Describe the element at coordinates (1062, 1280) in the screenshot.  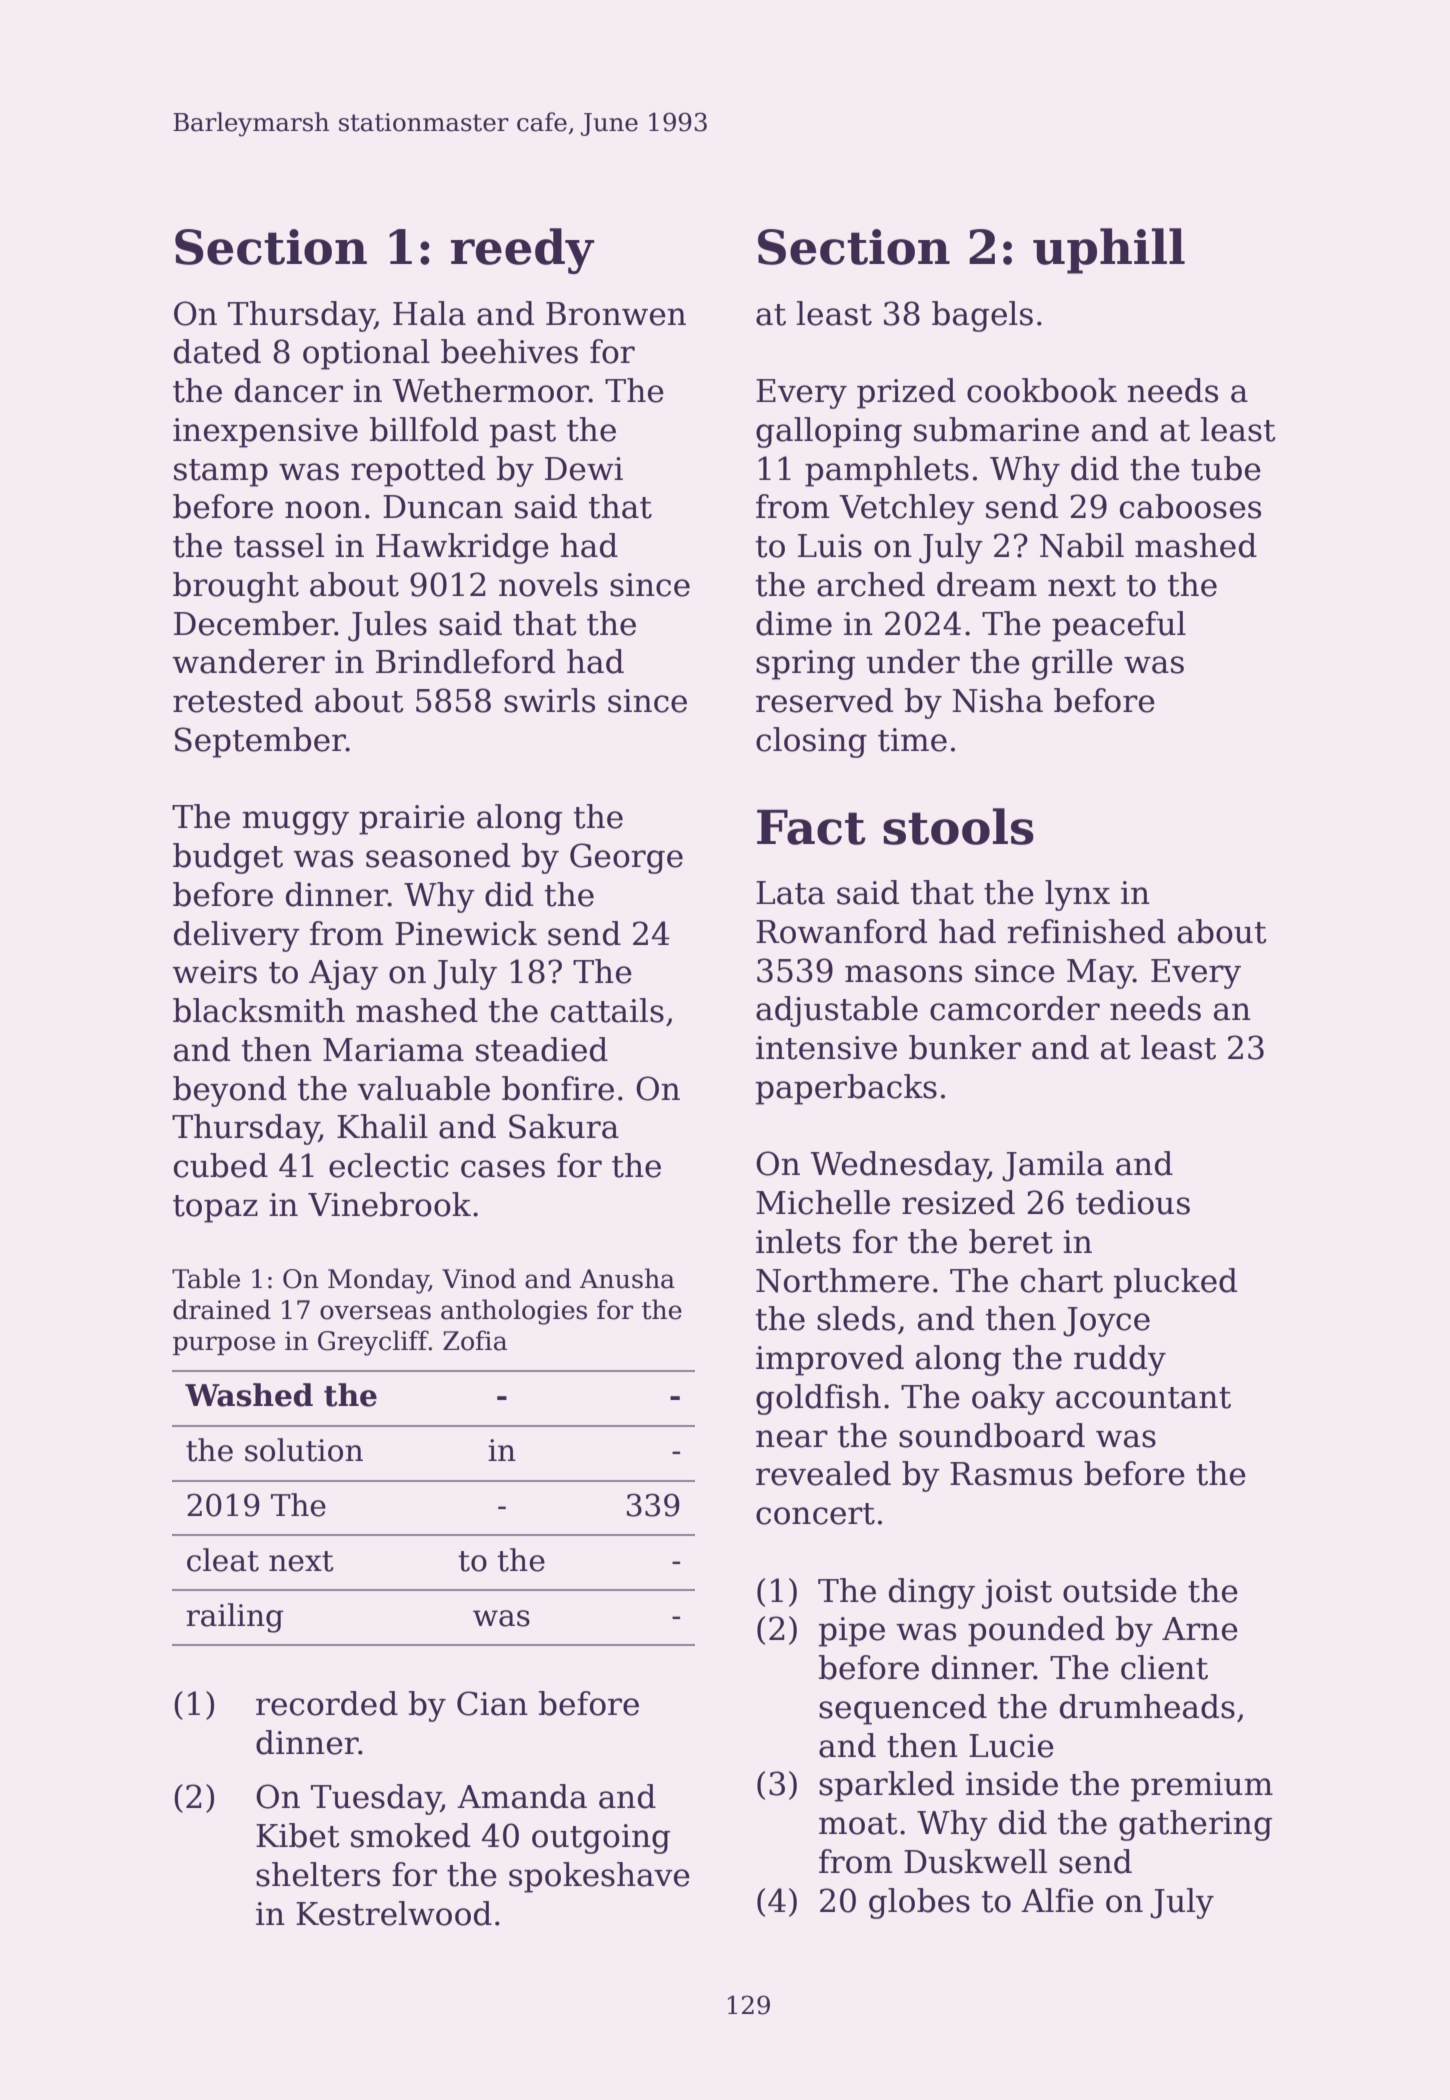
I see `chart` at that location.
